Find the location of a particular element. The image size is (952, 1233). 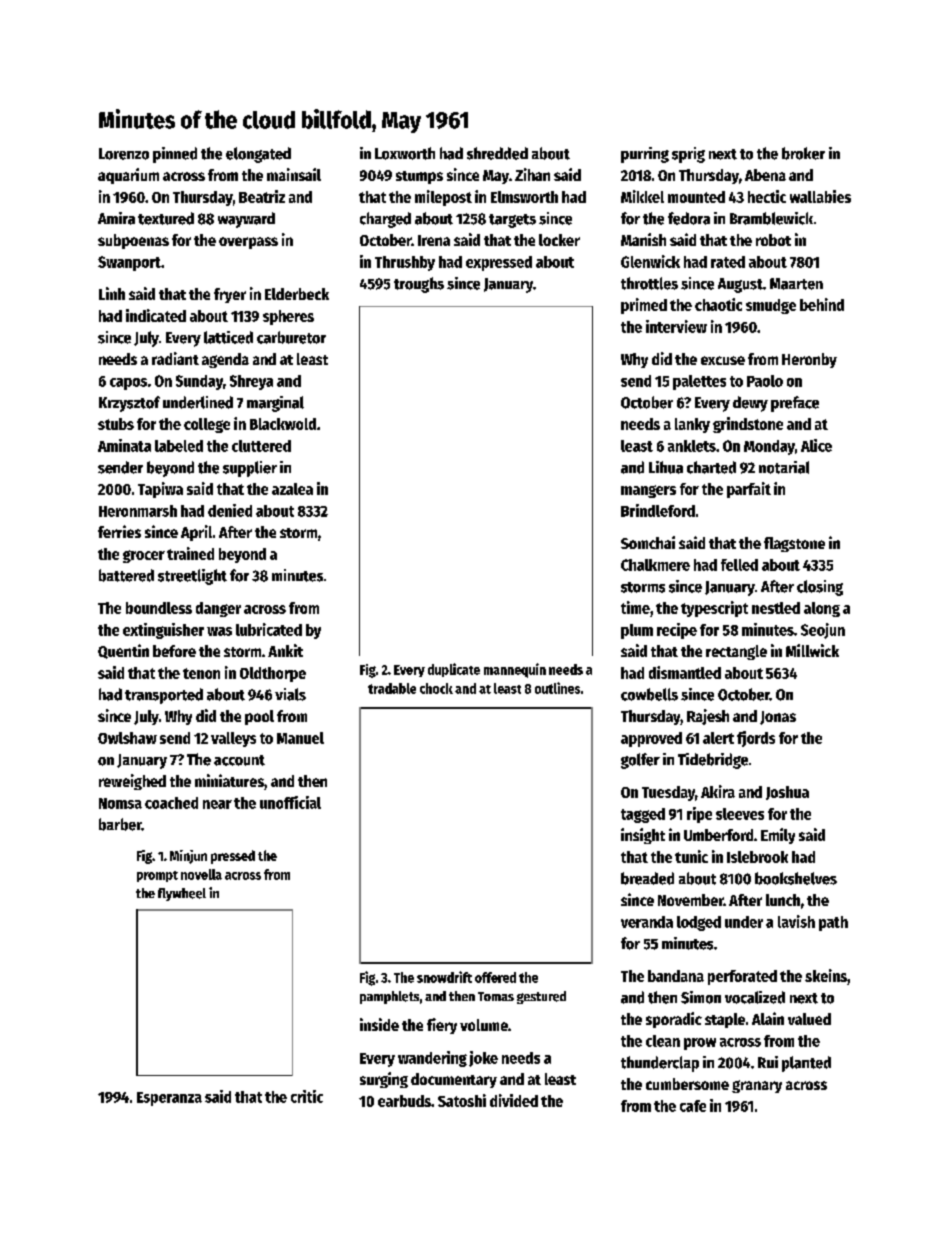

Emily is located at coordinates (778, 836).
